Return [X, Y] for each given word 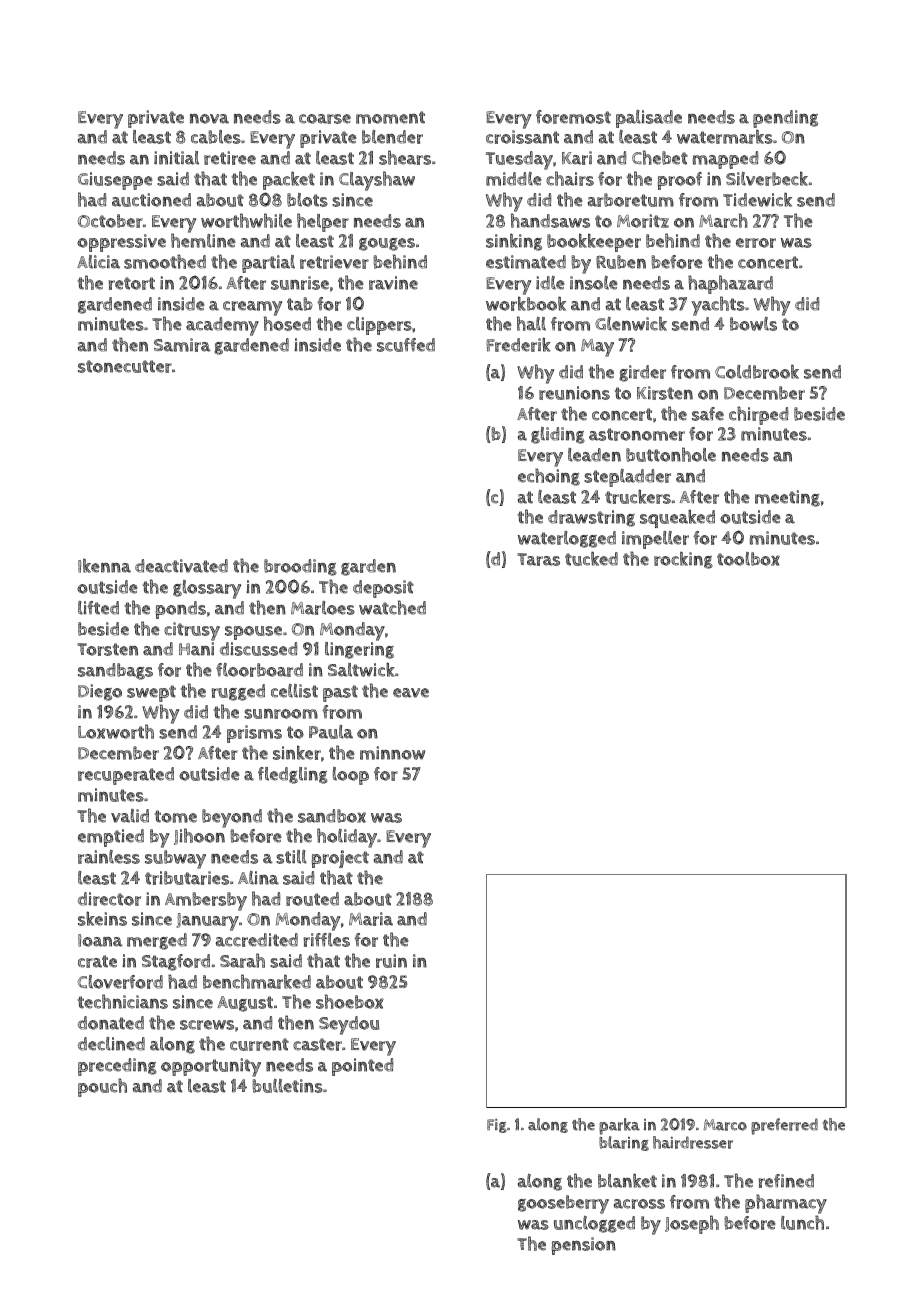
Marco [725, 1125]
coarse [325, 119]
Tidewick [757, 199]
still [291, 857]
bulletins [287, 1086]
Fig [497, 1126]
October [110, 221]
